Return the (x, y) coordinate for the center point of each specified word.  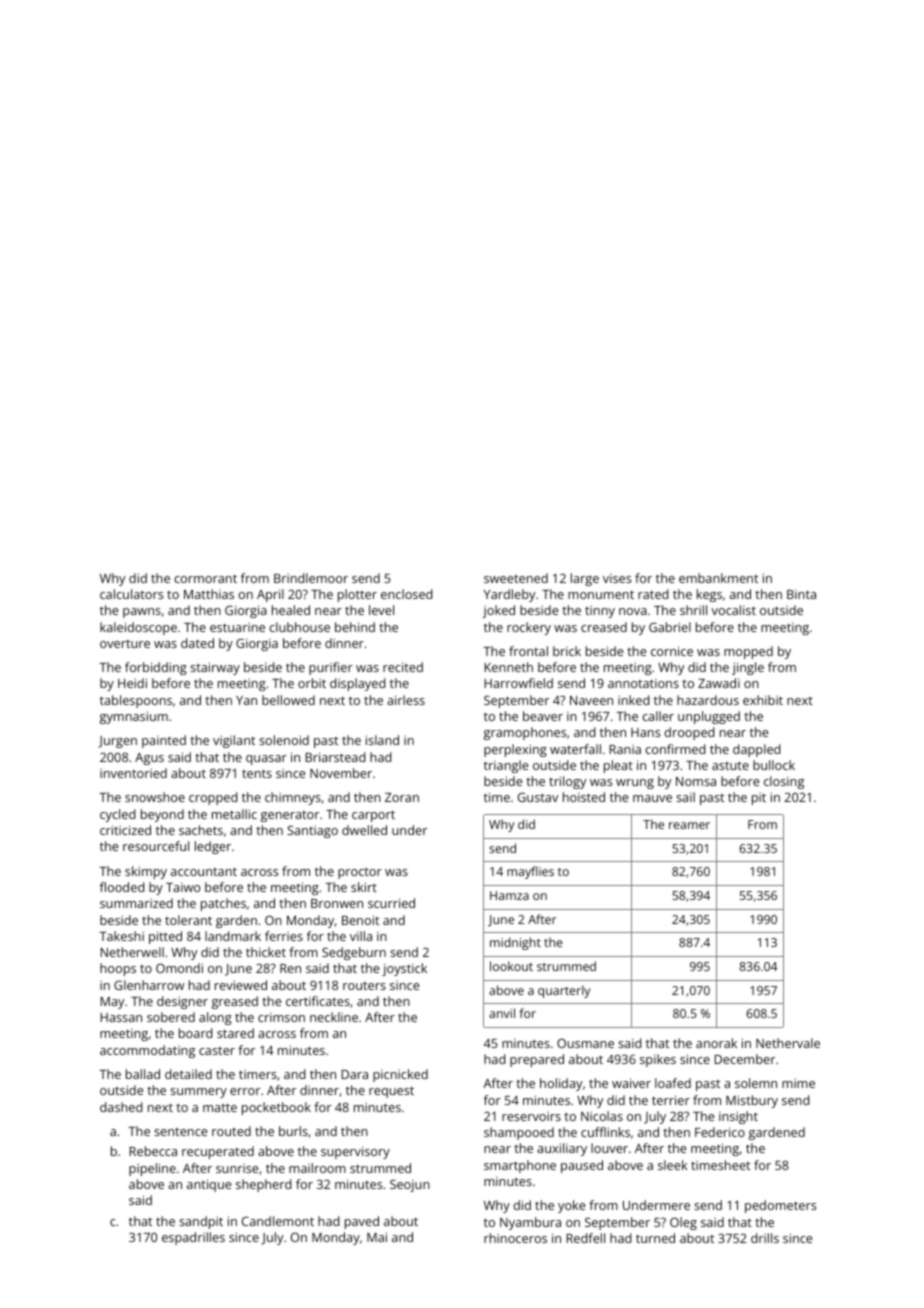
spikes (658, 1060)
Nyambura (530, 1223)
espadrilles (193, 1238)
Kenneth (508, 667)
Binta (801, 594)
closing (784, 782)
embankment (718, 578)
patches (223, 904)
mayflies (530, 872)
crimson (281, 1017)
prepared (537, 1060)
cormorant (205, 578)
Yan (246, 700)
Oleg (683, 1223)
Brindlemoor (311, 578)
